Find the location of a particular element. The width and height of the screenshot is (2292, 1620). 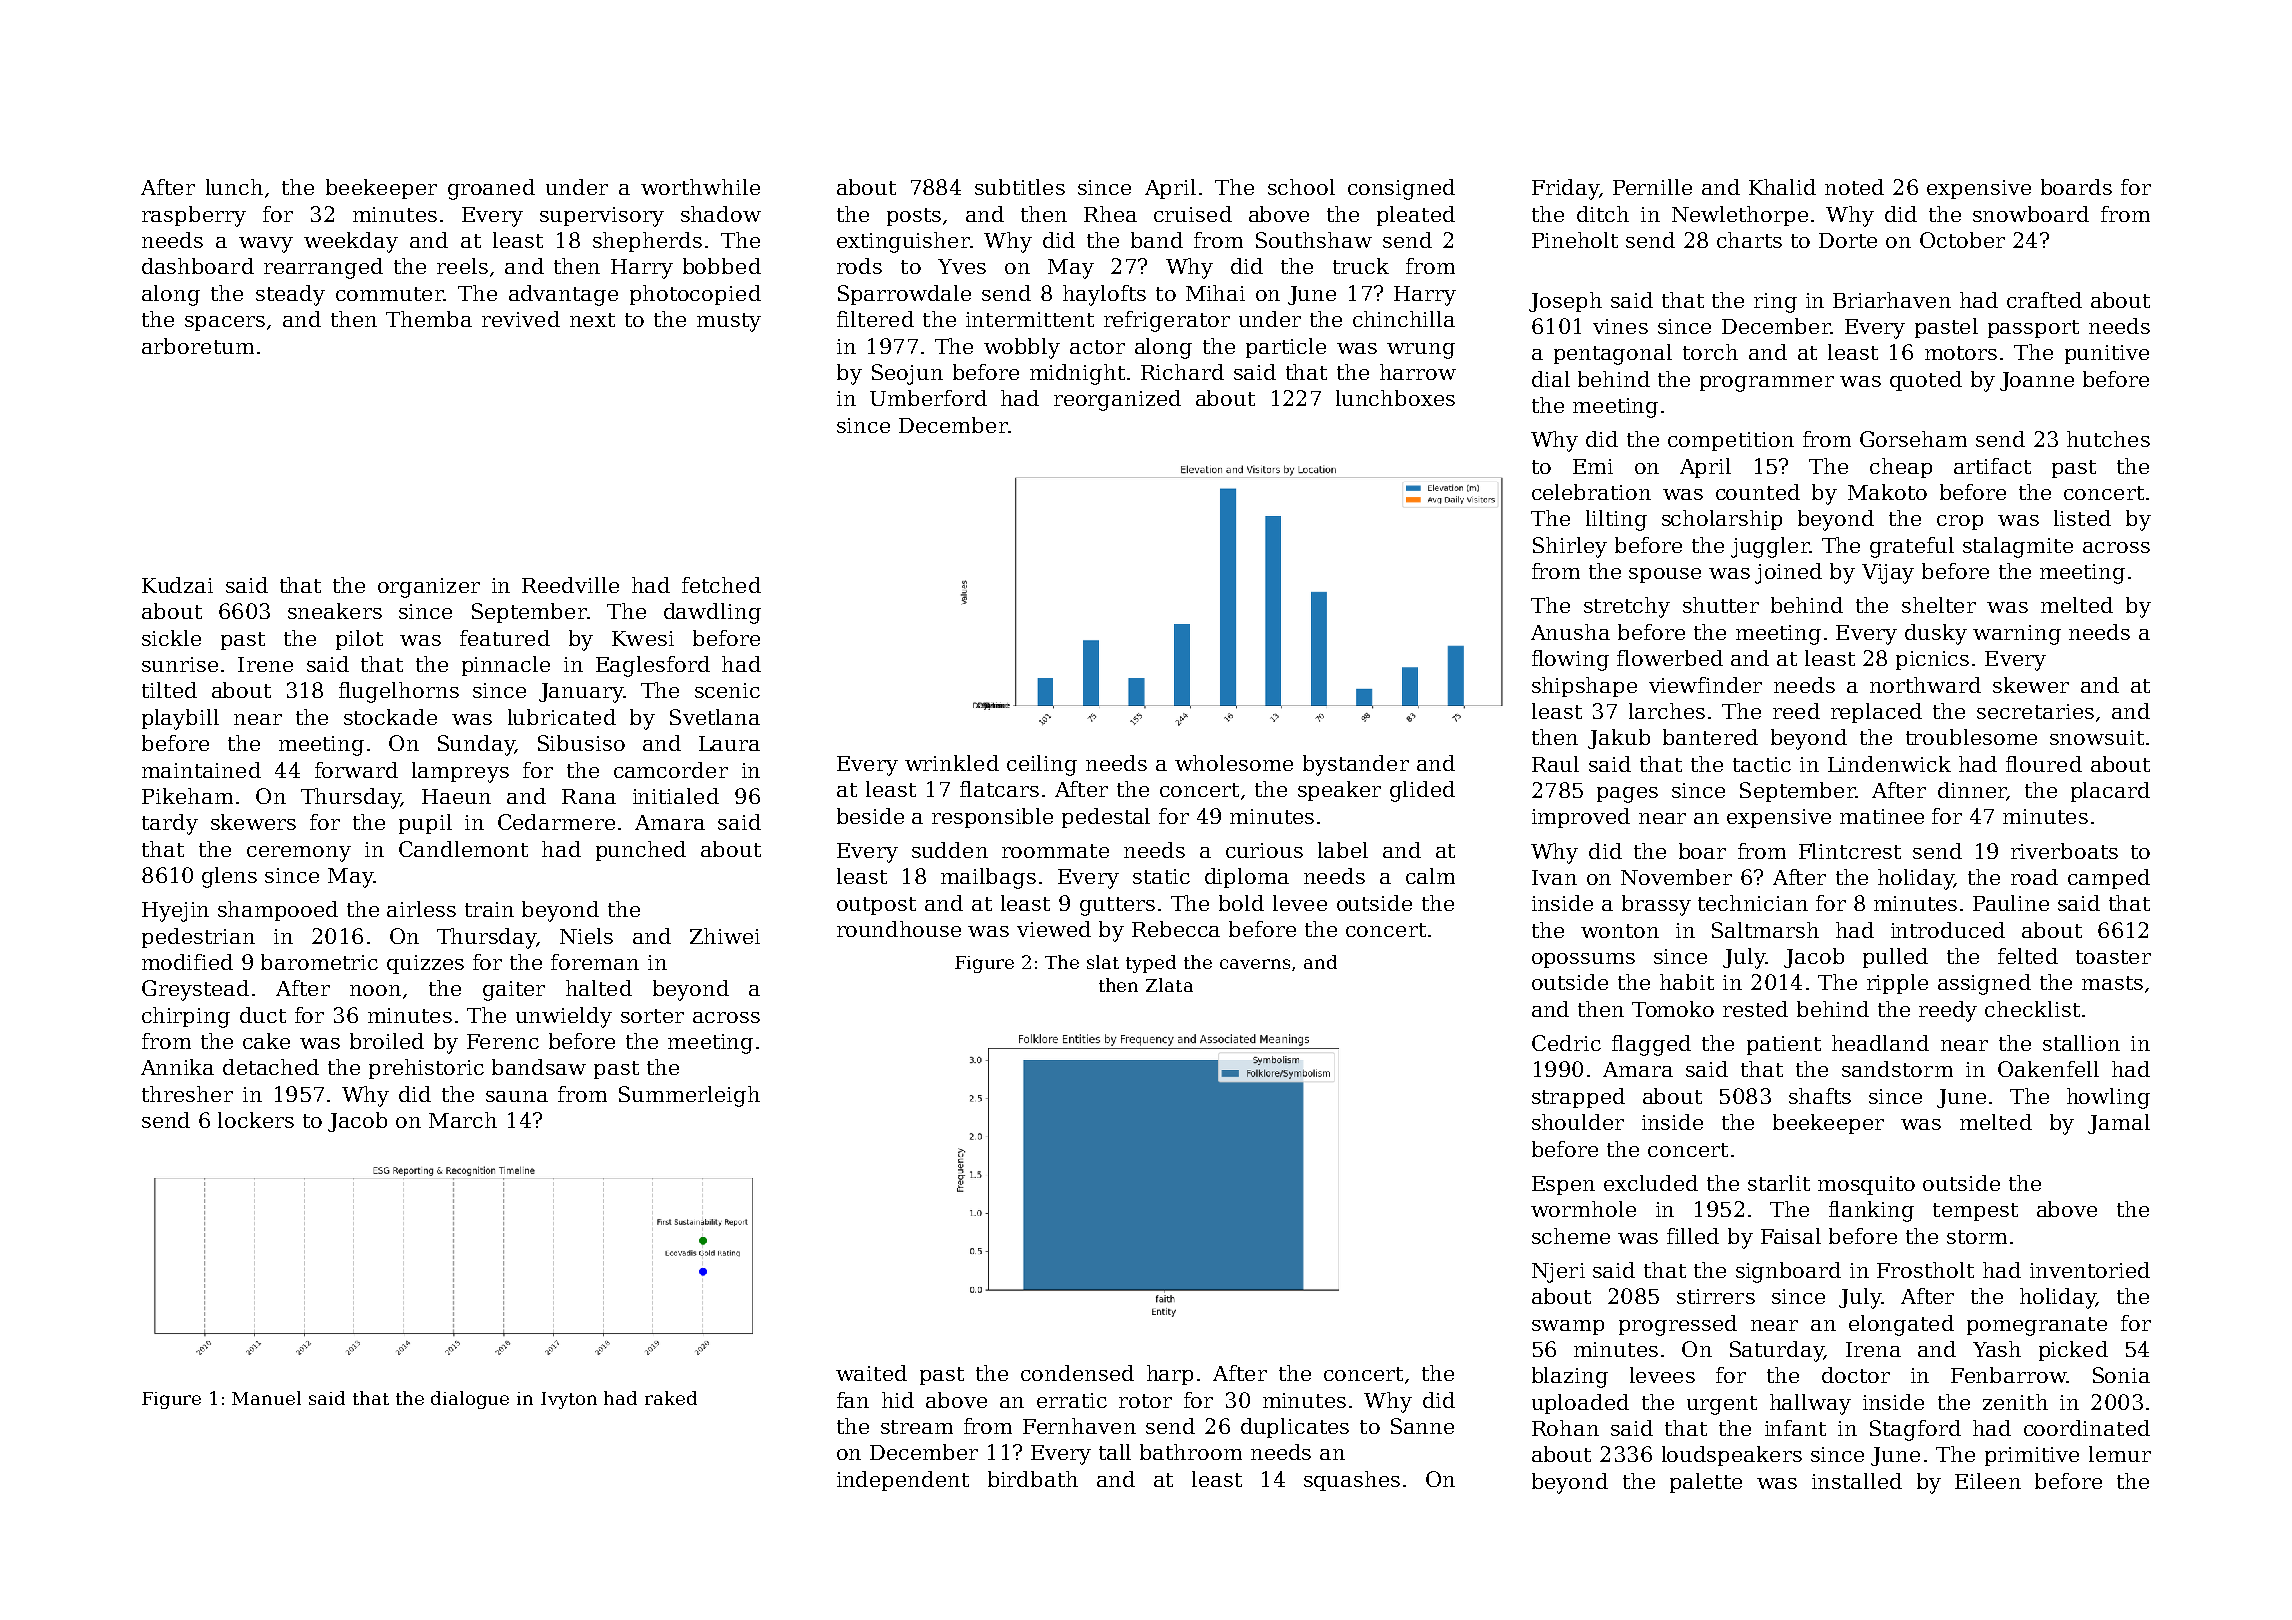

independent is located at coordinates (903, 1481).
